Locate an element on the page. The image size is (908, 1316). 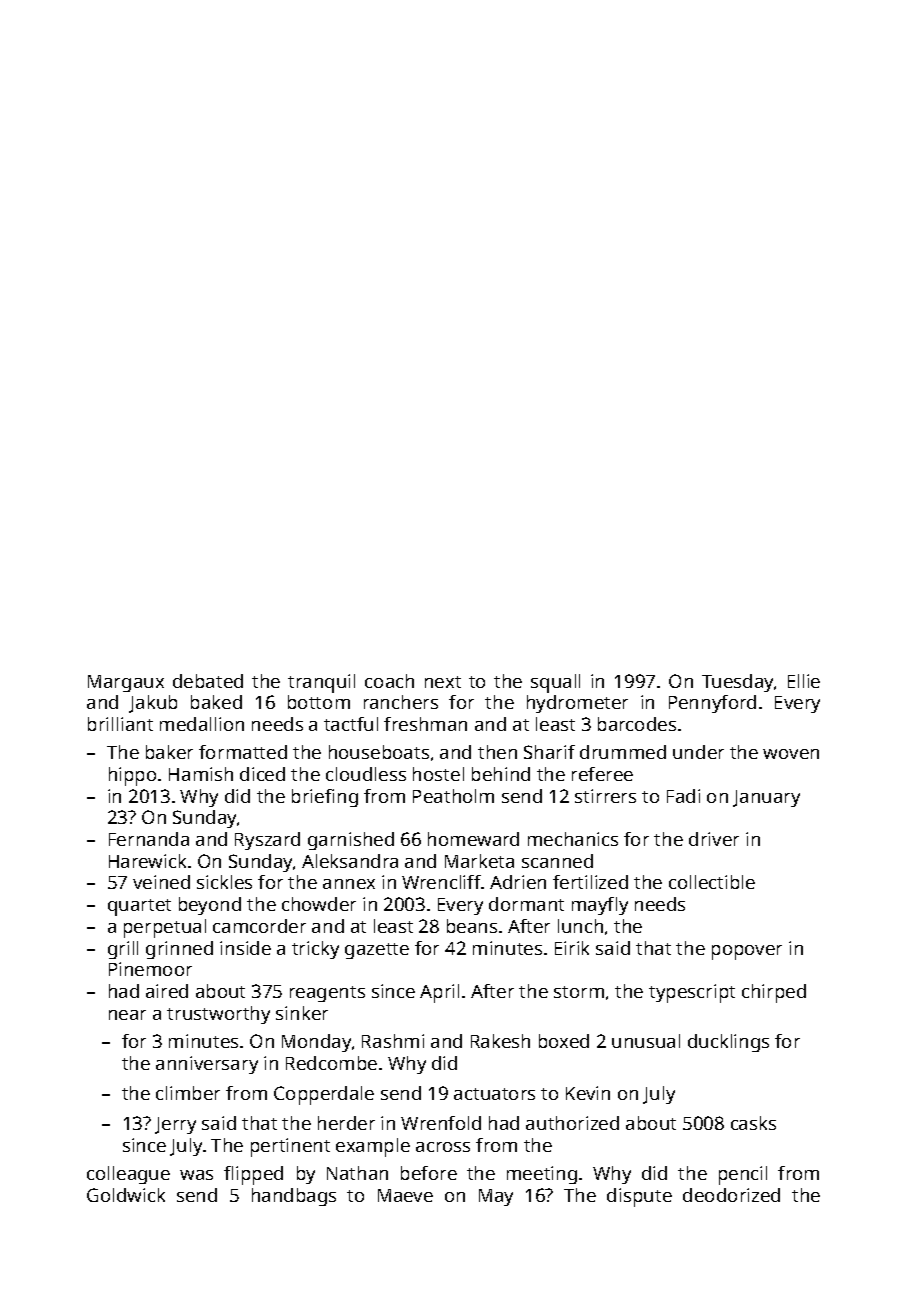
anniversary is located at coordinates (207, 1065).
